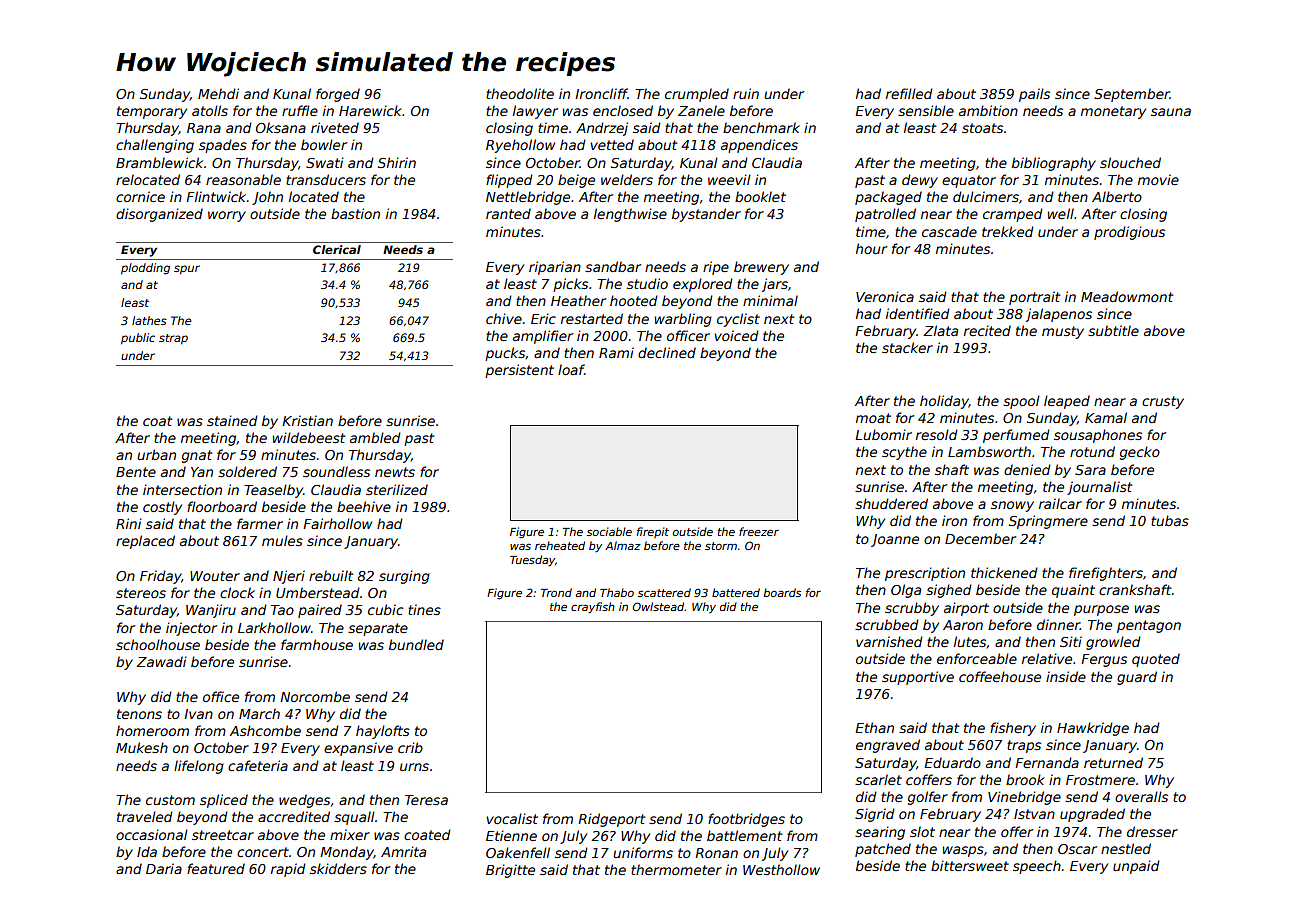  Describe the element at coordinates (1117, 196) in the image. I see `Alberto` at that location.
